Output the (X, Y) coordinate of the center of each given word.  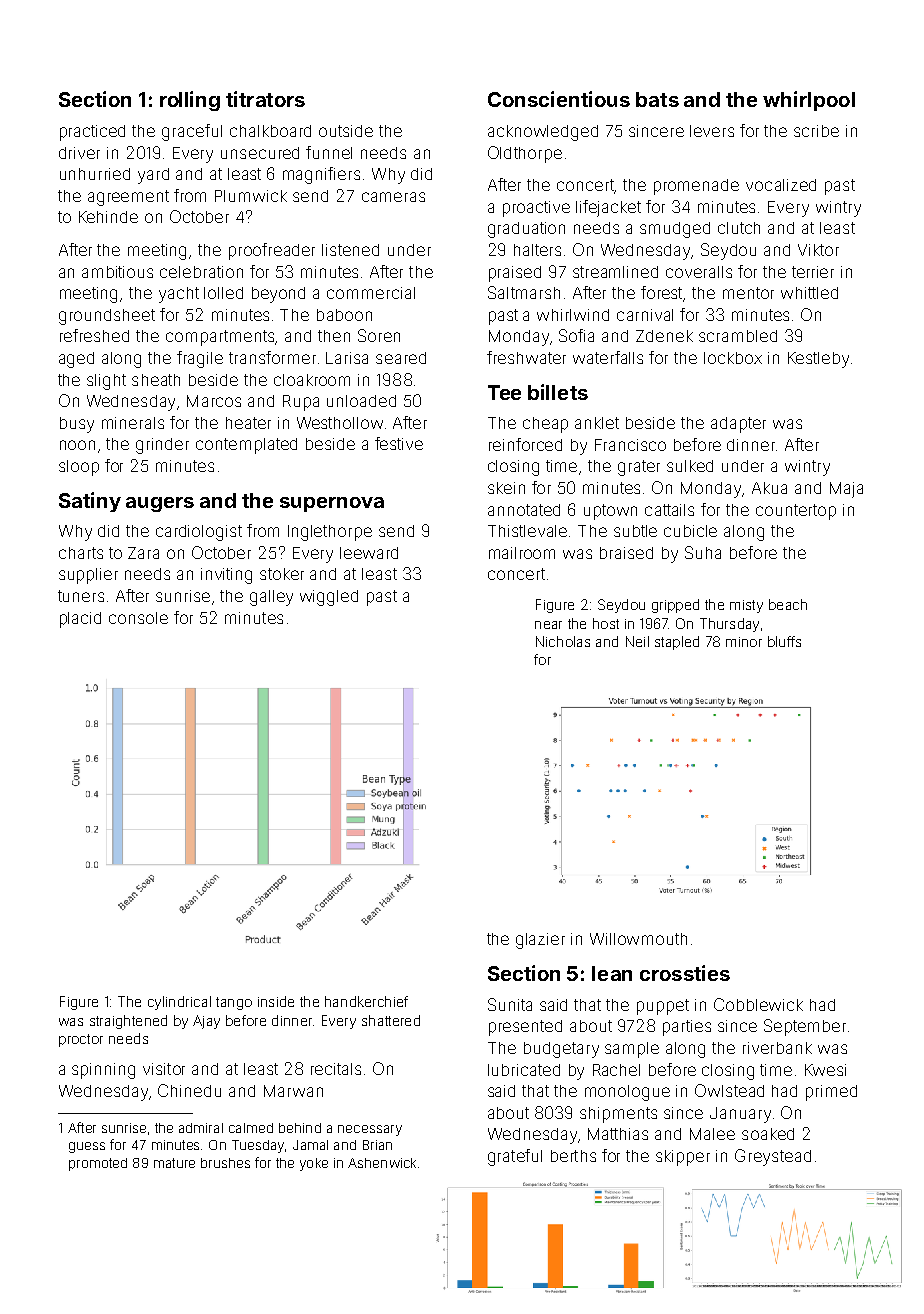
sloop (79, 468)
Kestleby (818, 360)
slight (106, 382)
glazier (540, 941)
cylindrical (179, 1003)
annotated (524, 510)
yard (153, 176)
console (138, 618)
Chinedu (189, 1090)
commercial (371, 293)
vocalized (781, 185)
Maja (846, 490)
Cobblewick (758, 1004)
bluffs (784, 641)
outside (346, 131)
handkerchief (366, 1001)
